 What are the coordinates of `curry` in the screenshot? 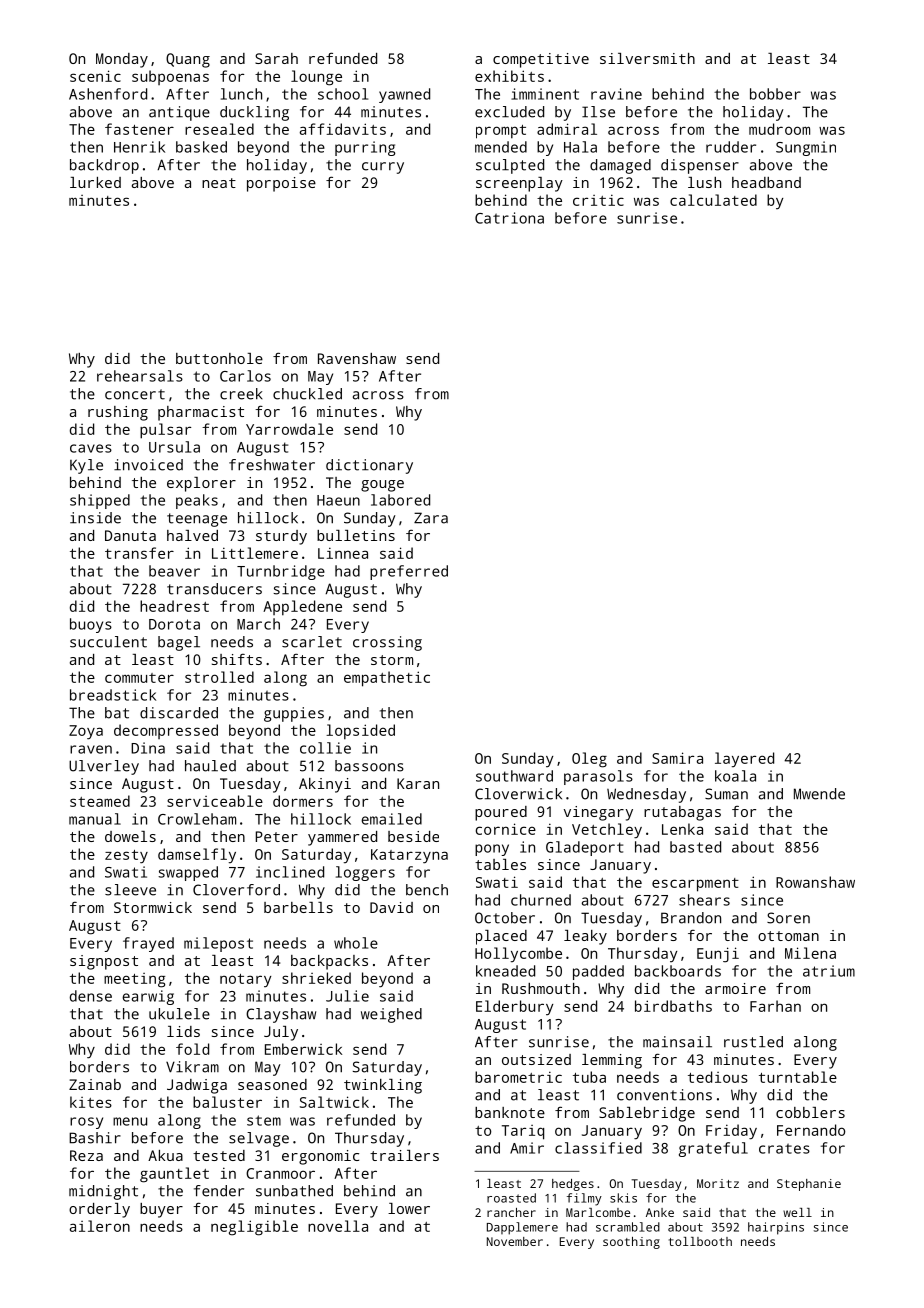 It's located at (383, 168).
